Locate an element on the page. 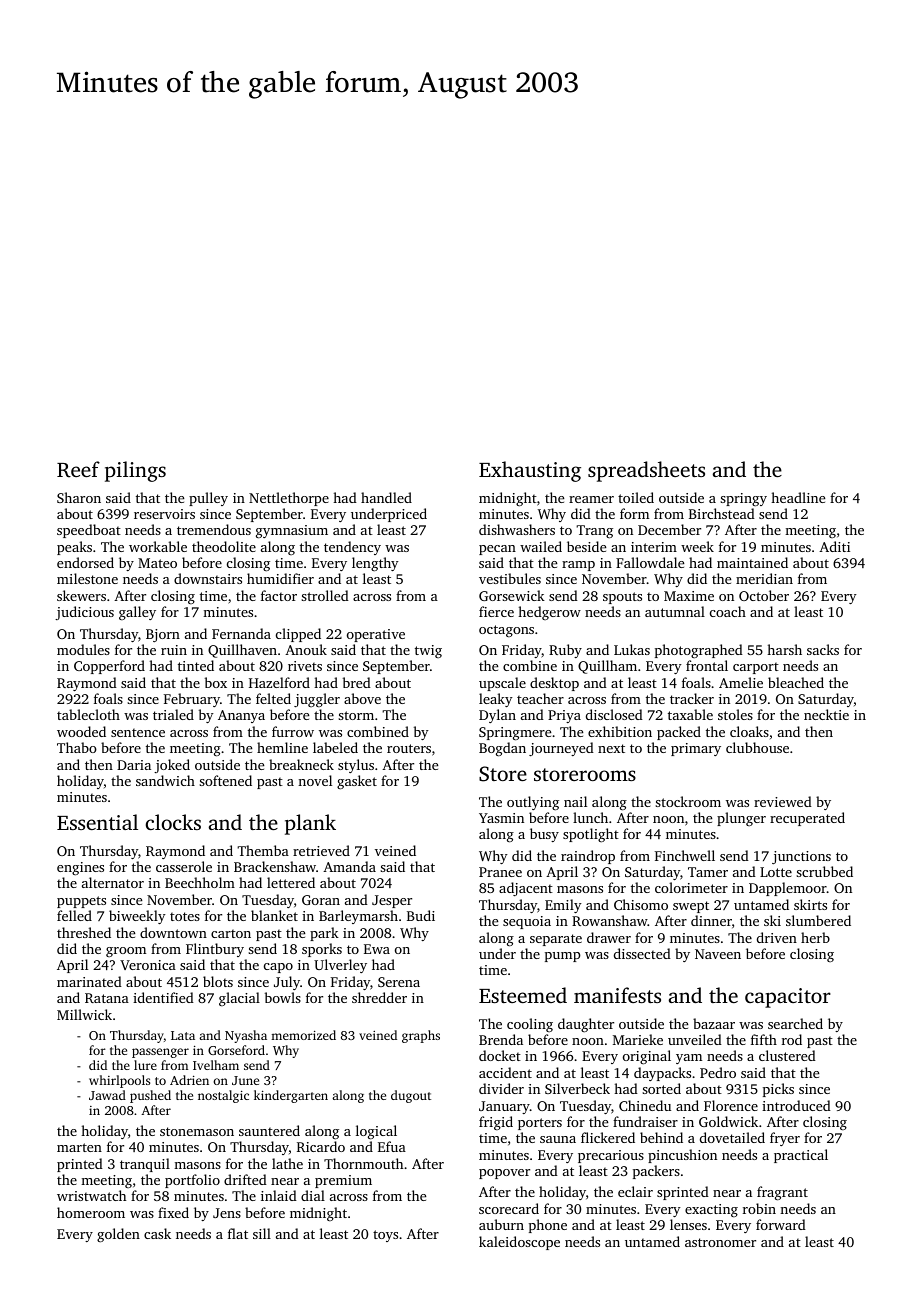 This image has width=924, height=1308. upscale is located at coordinates (502, 684).
